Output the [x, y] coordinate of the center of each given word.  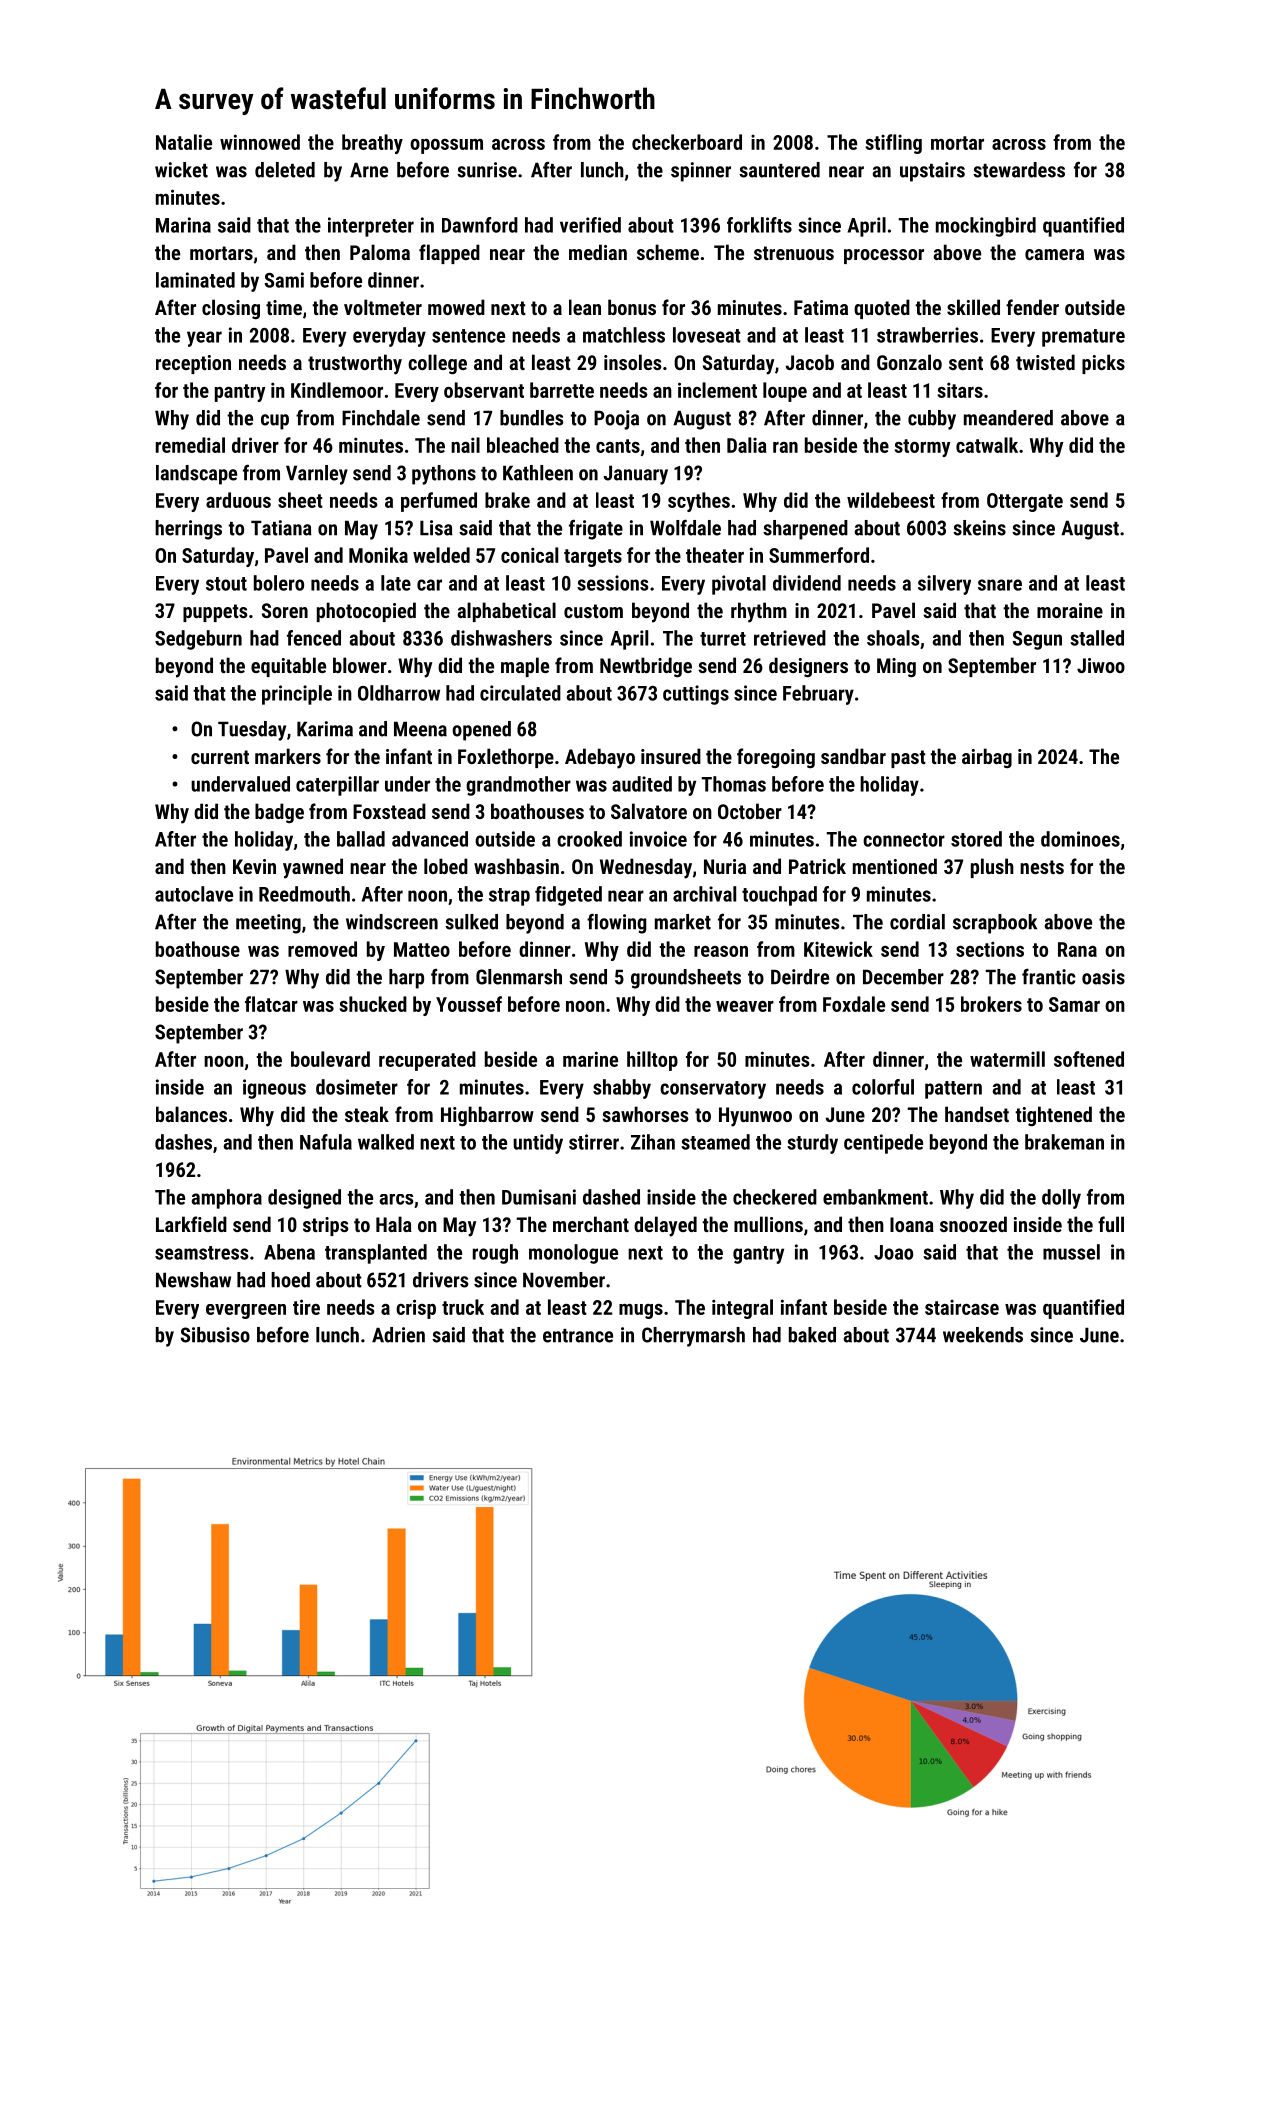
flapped [449, 254]
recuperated [427, 1061]
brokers [991, 1004]
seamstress [202, 1253]
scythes [699, 502]
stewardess [1019, 170]
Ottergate [1025, 502]
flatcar [271, 1004]
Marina [183, 225]
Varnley [317, 475]
